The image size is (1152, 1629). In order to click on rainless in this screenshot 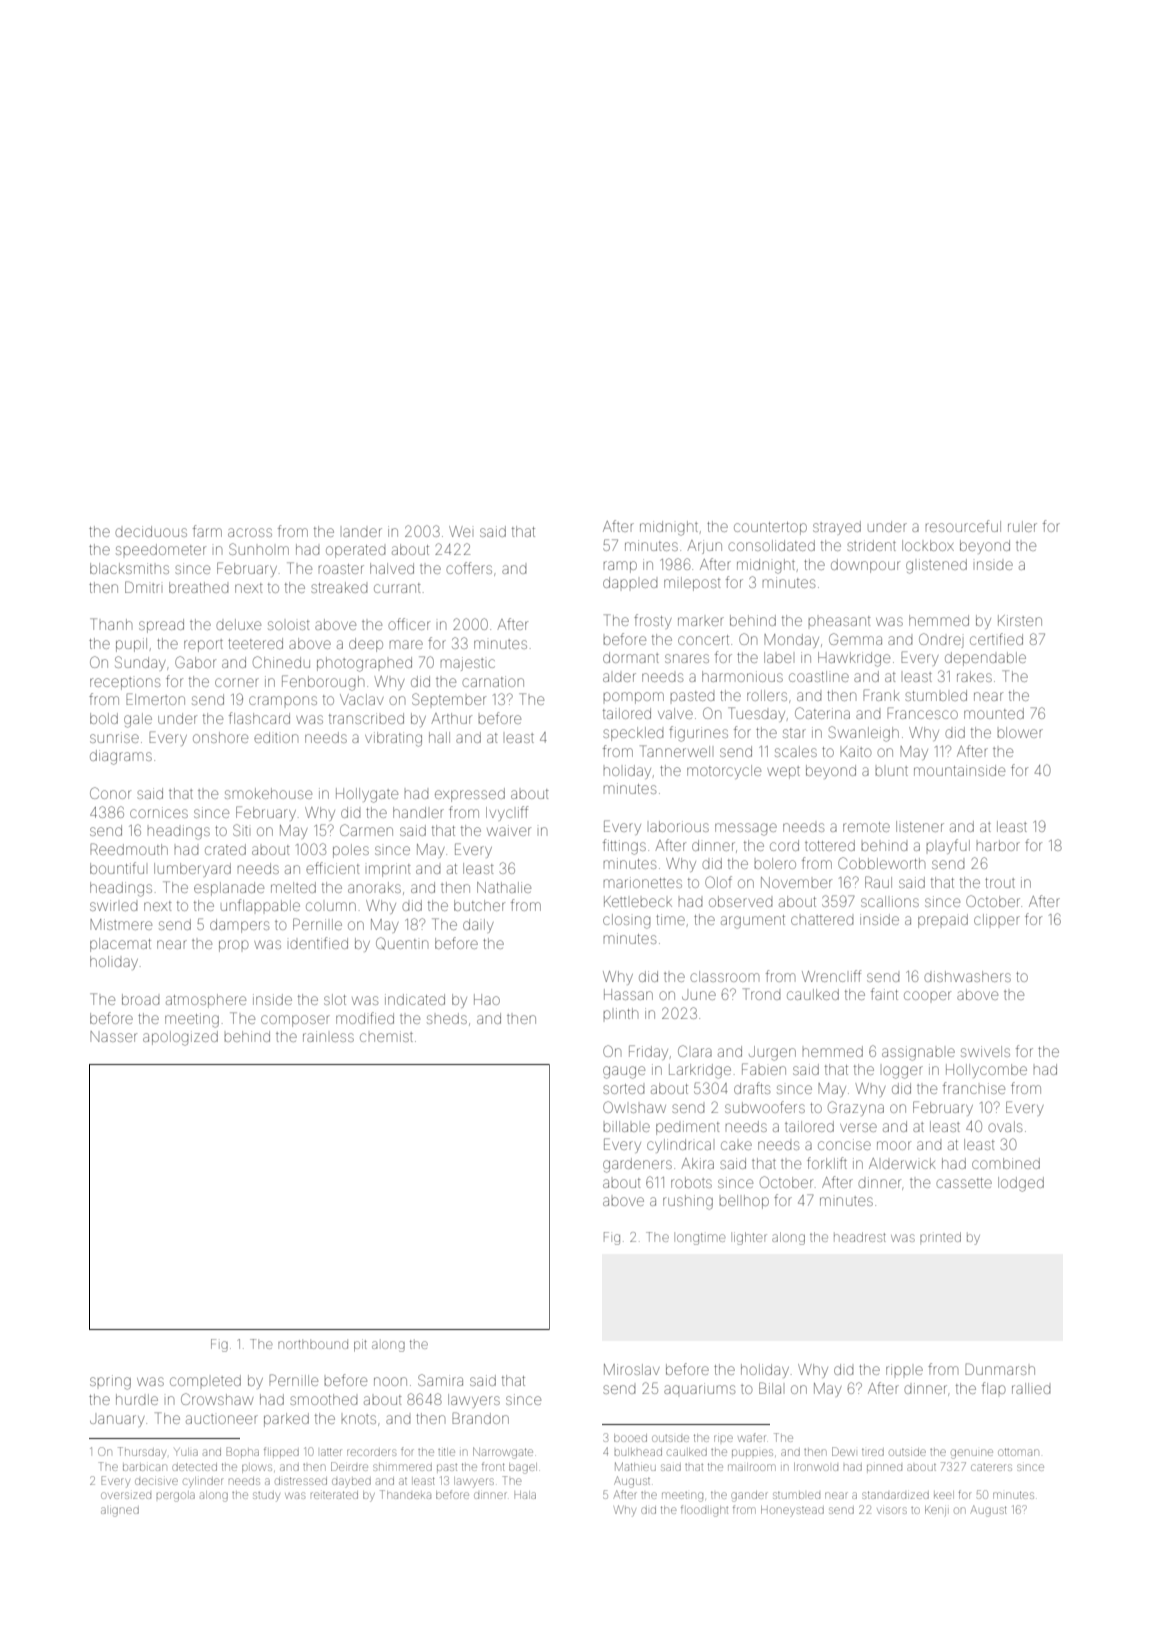, I will do `click(328, 1036)`.
